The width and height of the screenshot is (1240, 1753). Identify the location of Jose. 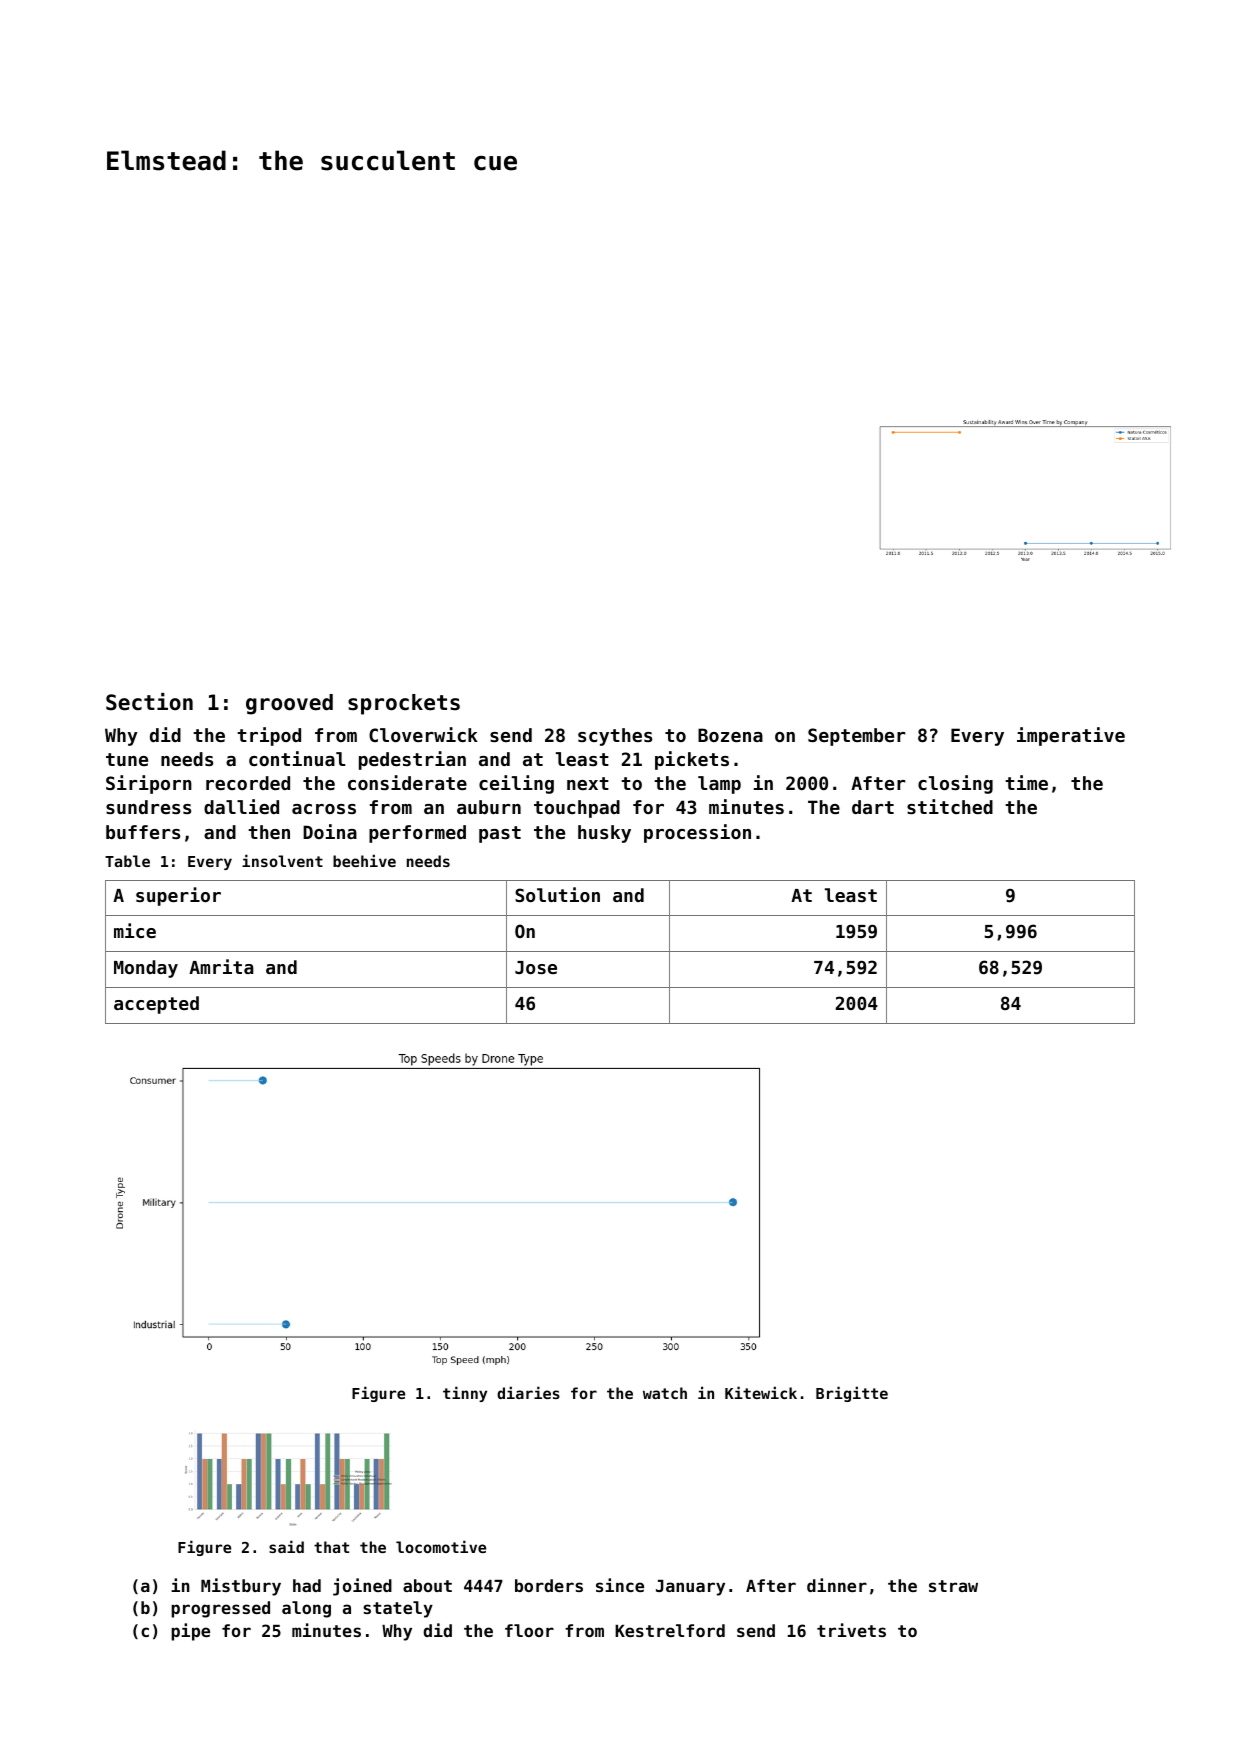
(536, 967).
